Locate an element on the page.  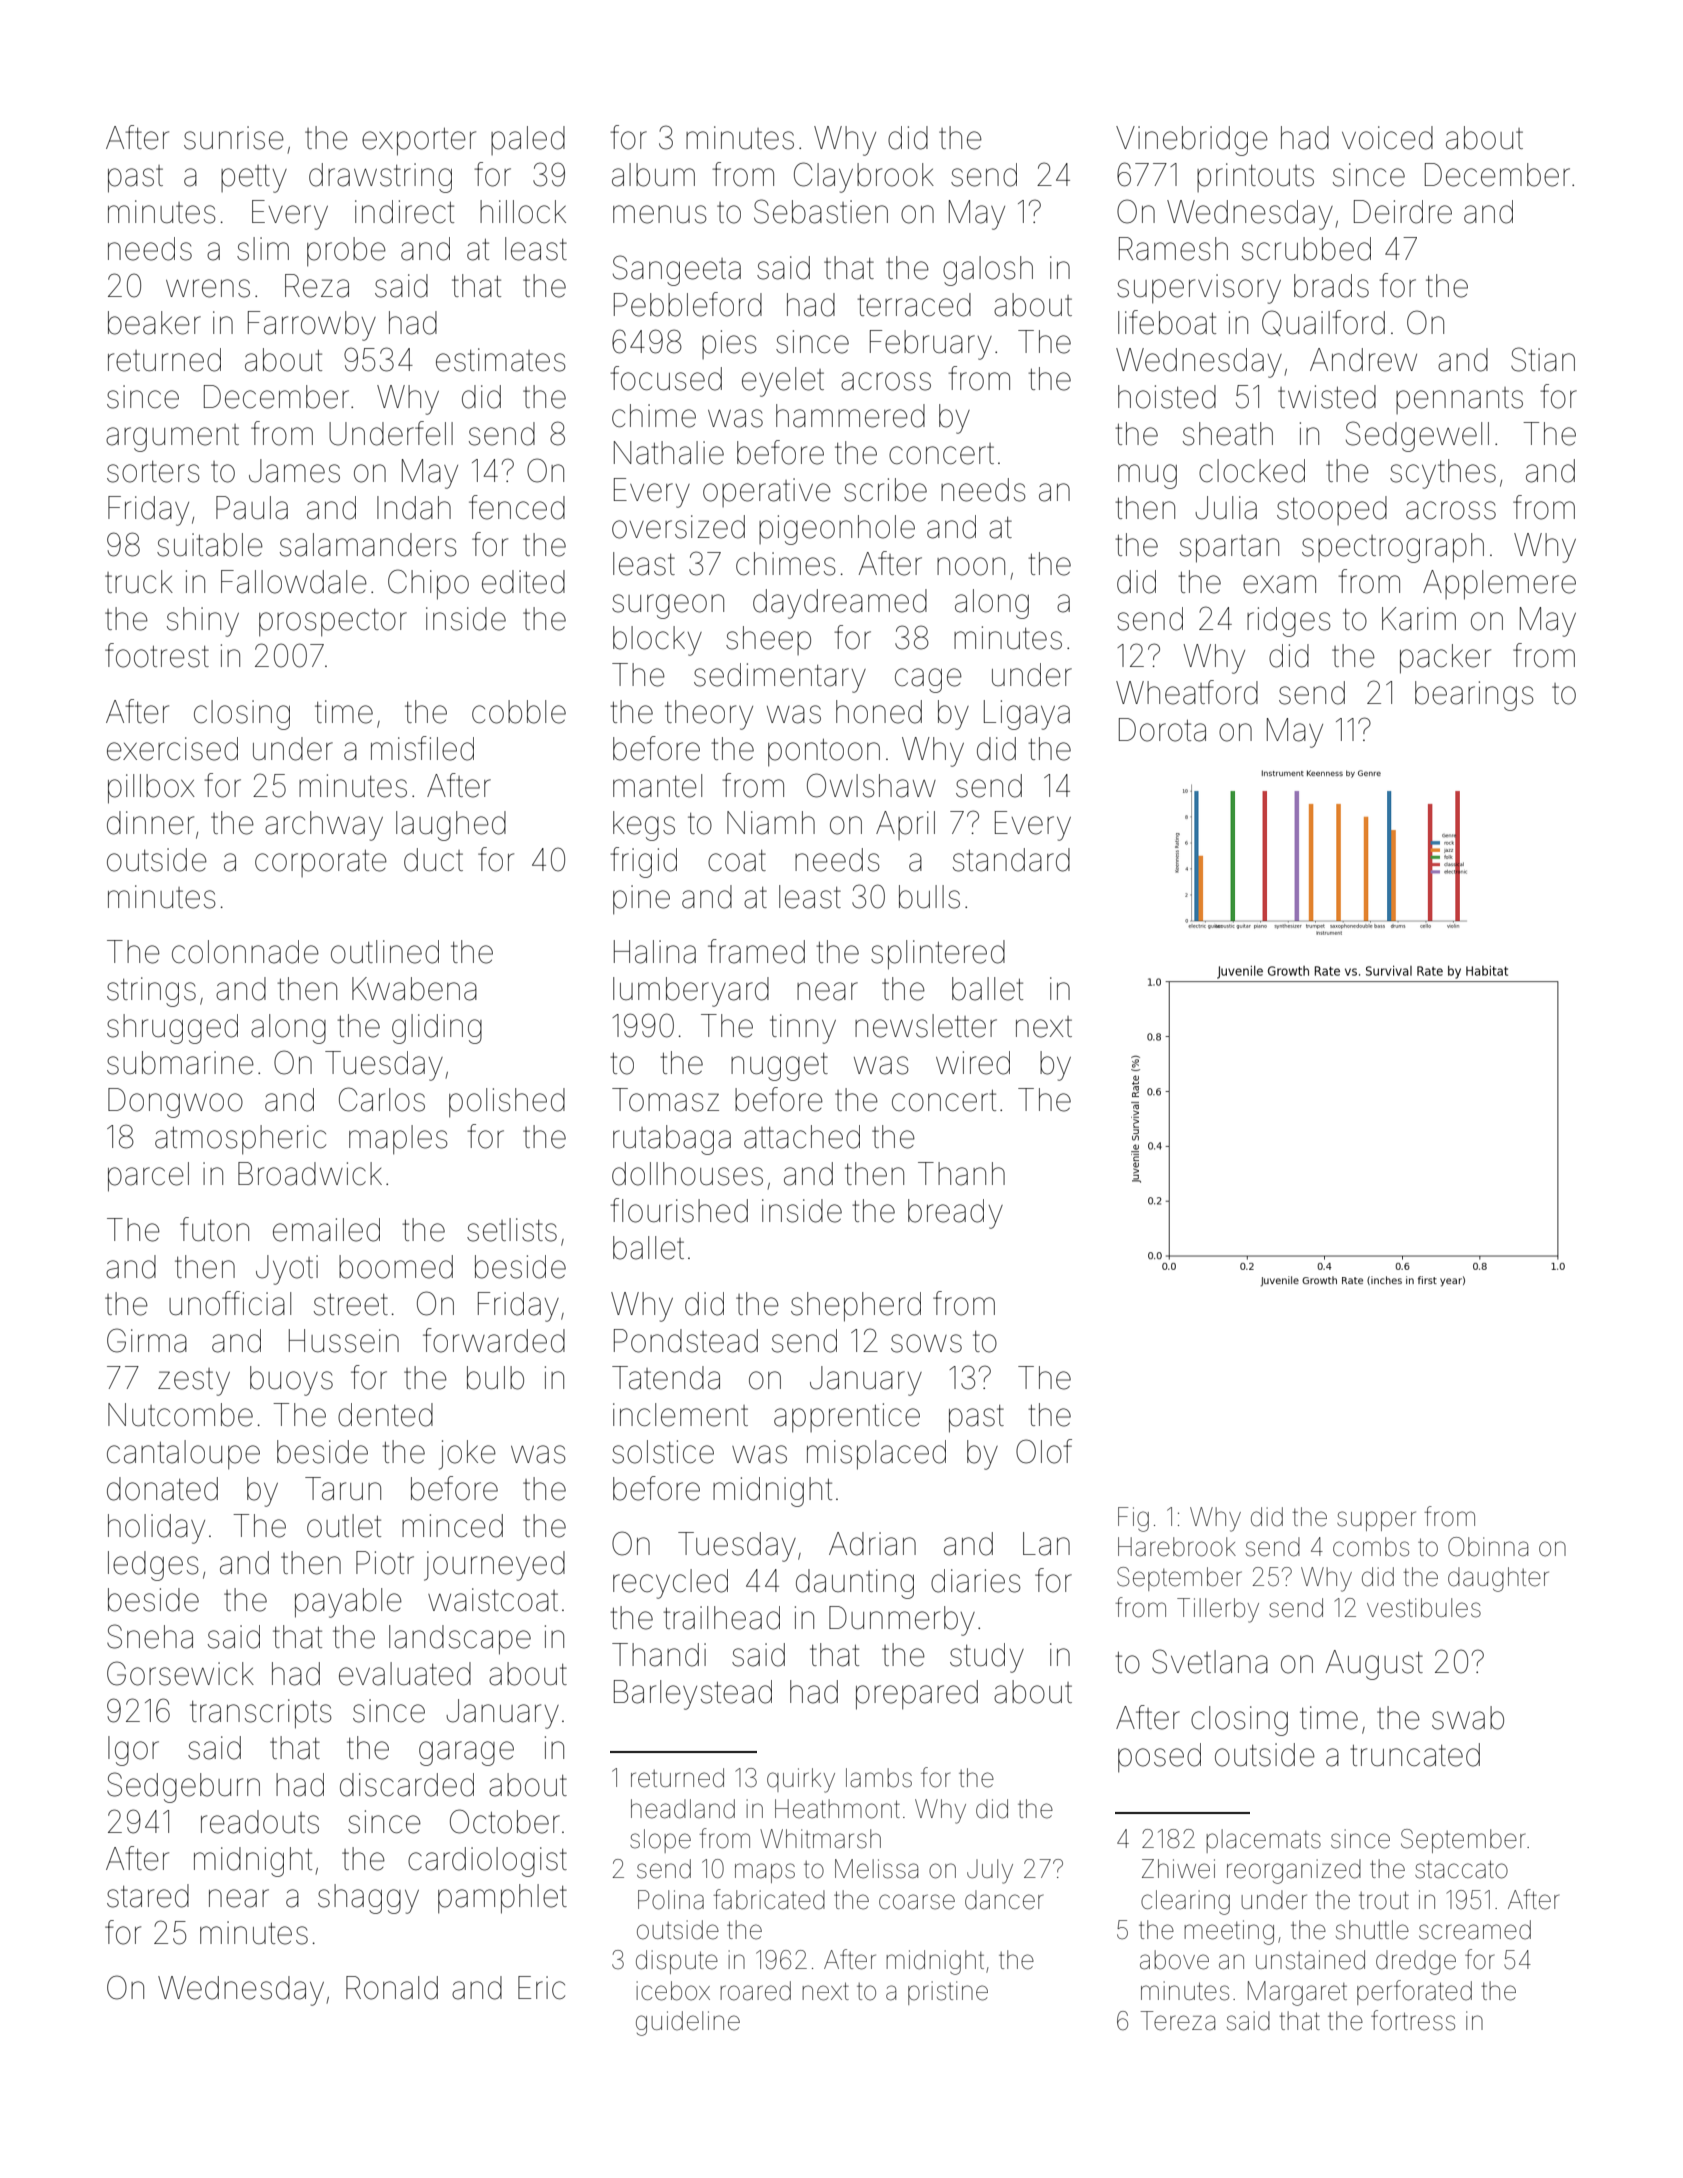
bearings is located at coordinates (1474, 696).
